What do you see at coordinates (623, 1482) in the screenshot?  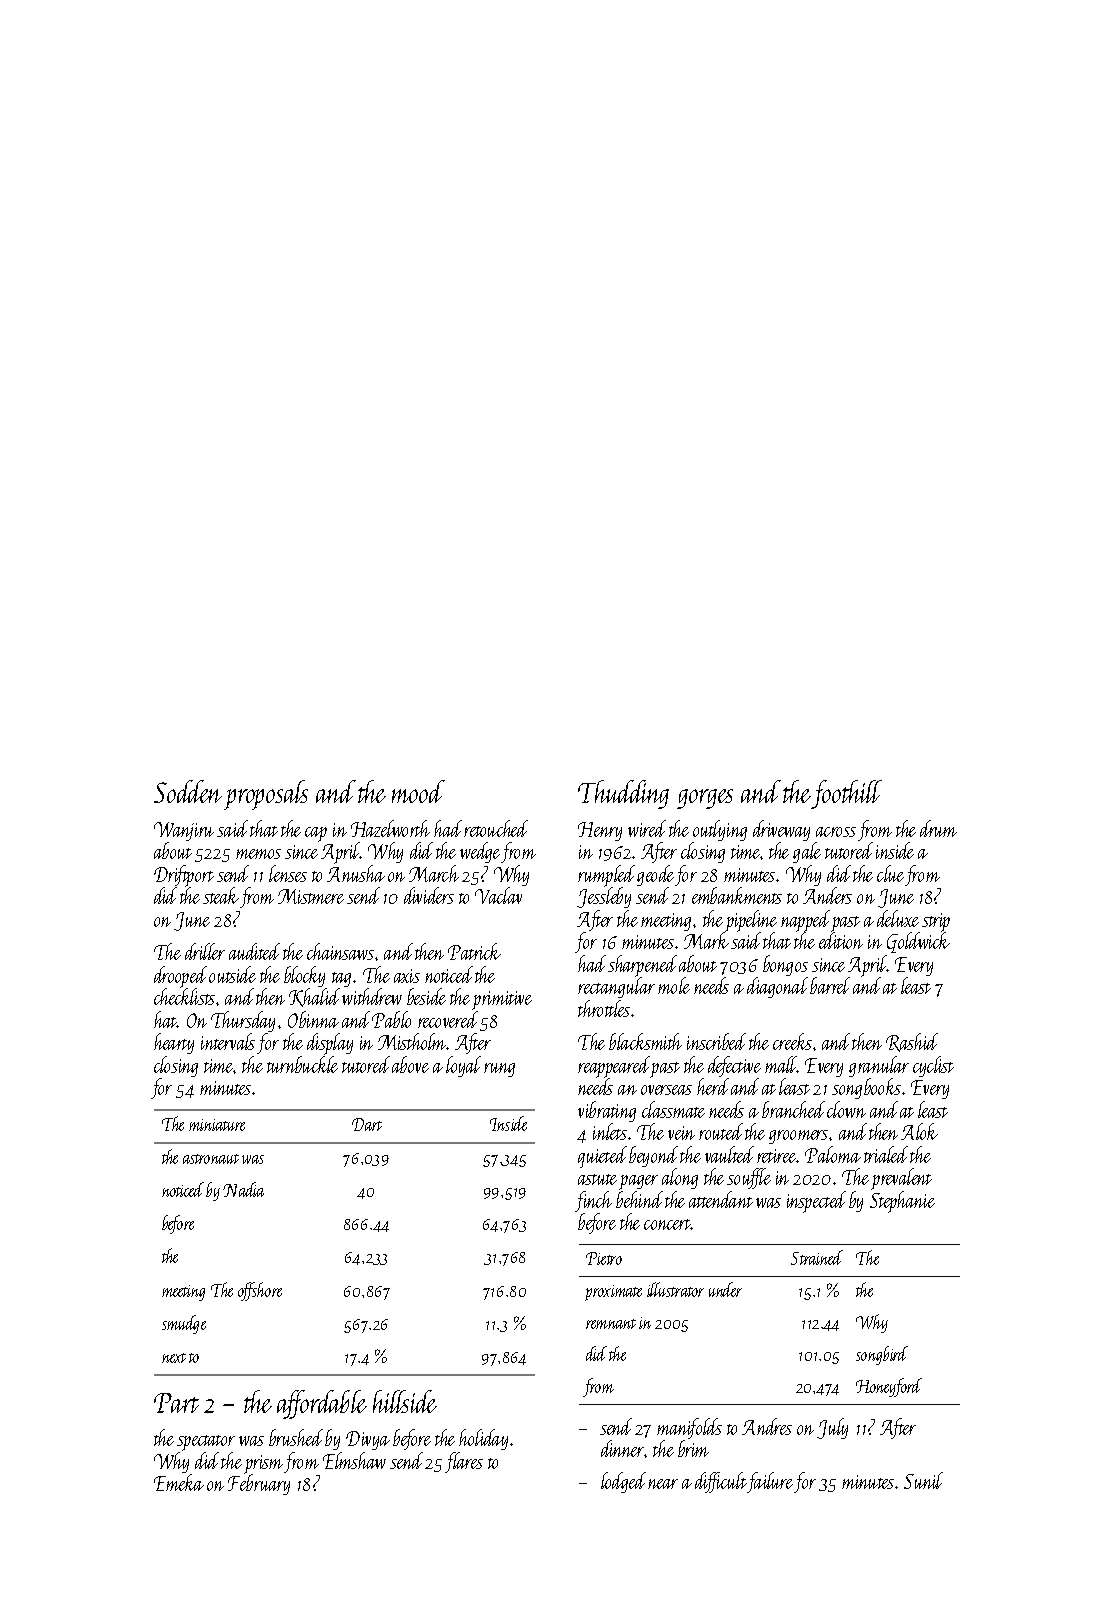 I see `lodged` at bounding box center [623, 1482].
